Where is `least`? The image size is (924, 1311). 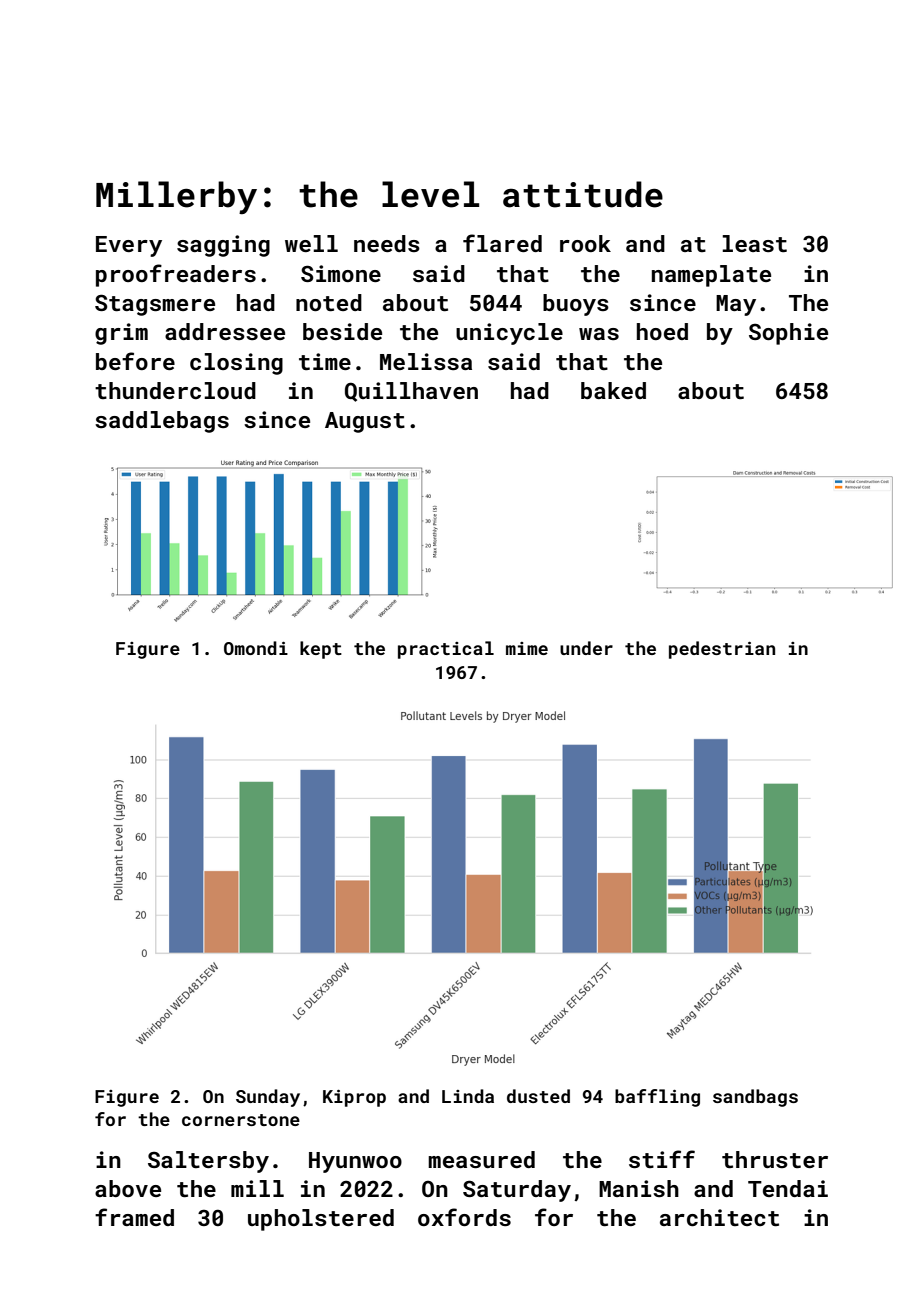 least is located at coordinates (755, 243).
